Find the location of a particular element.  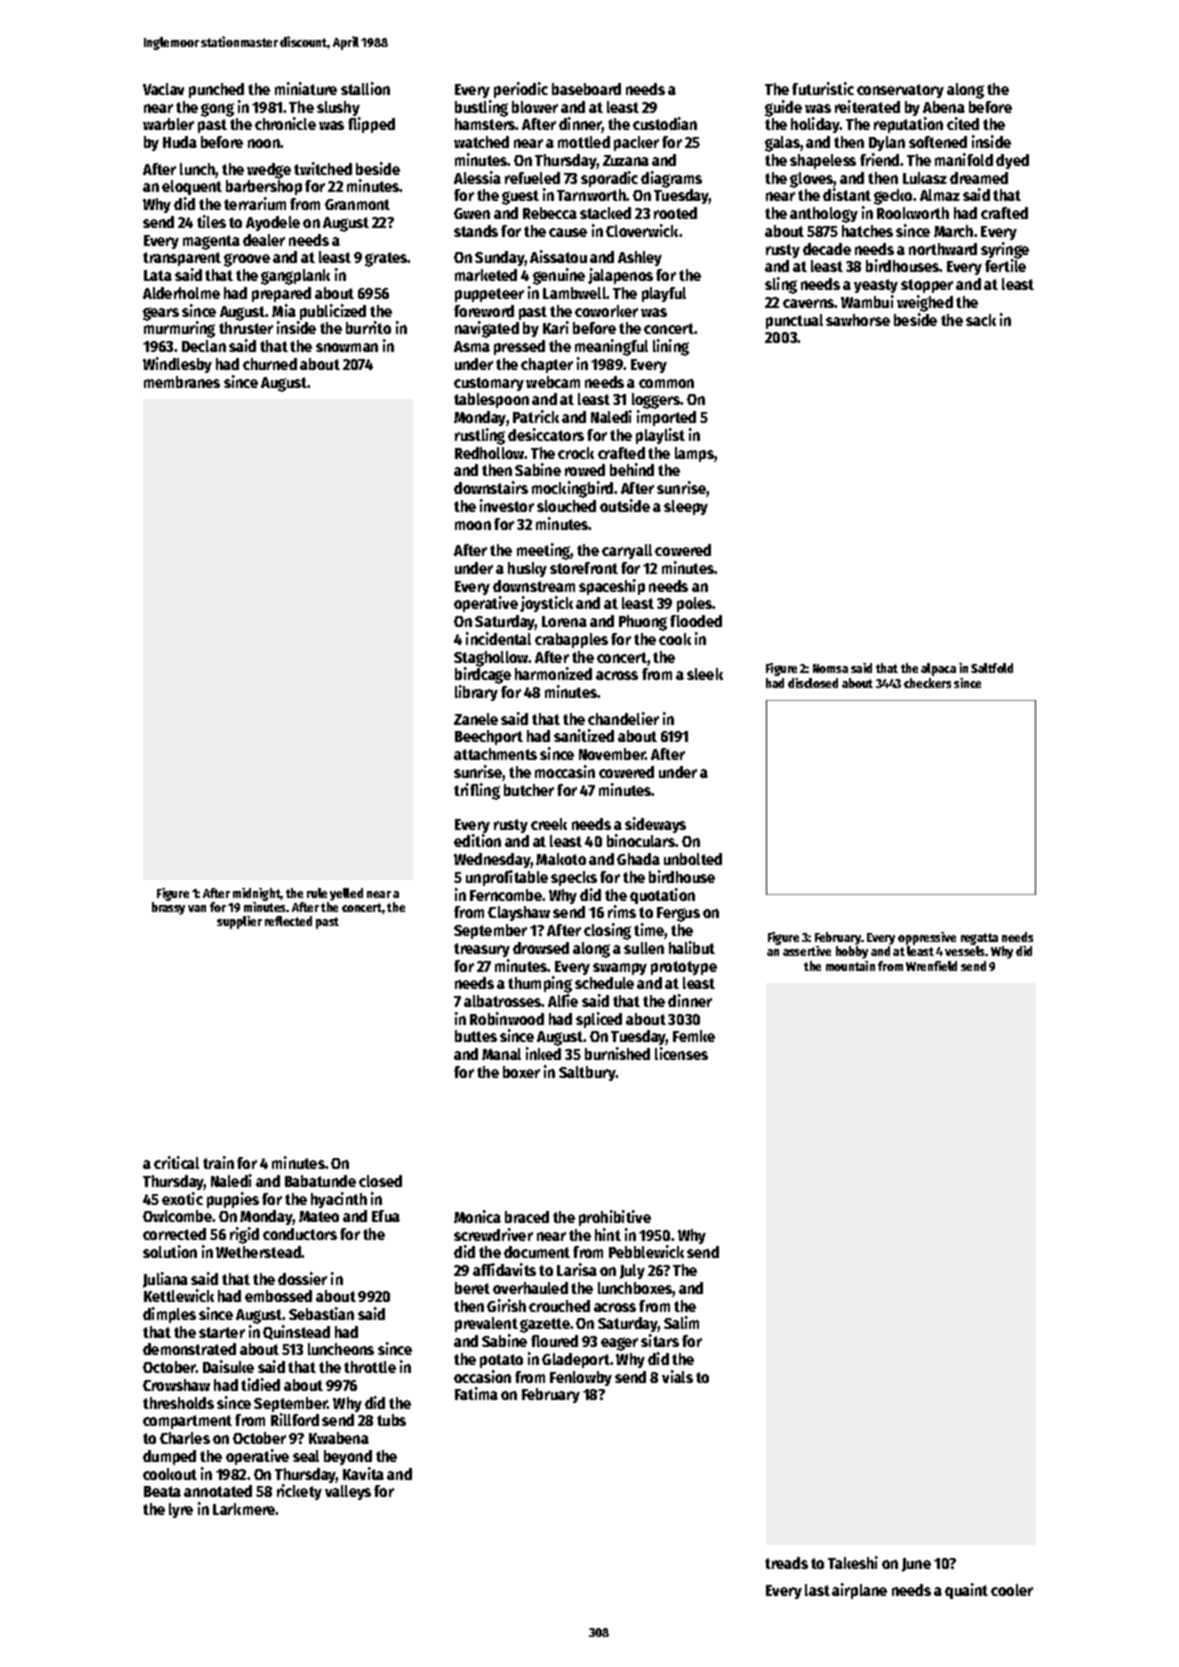

Larkmere is located at coordinates (244, 1509).
